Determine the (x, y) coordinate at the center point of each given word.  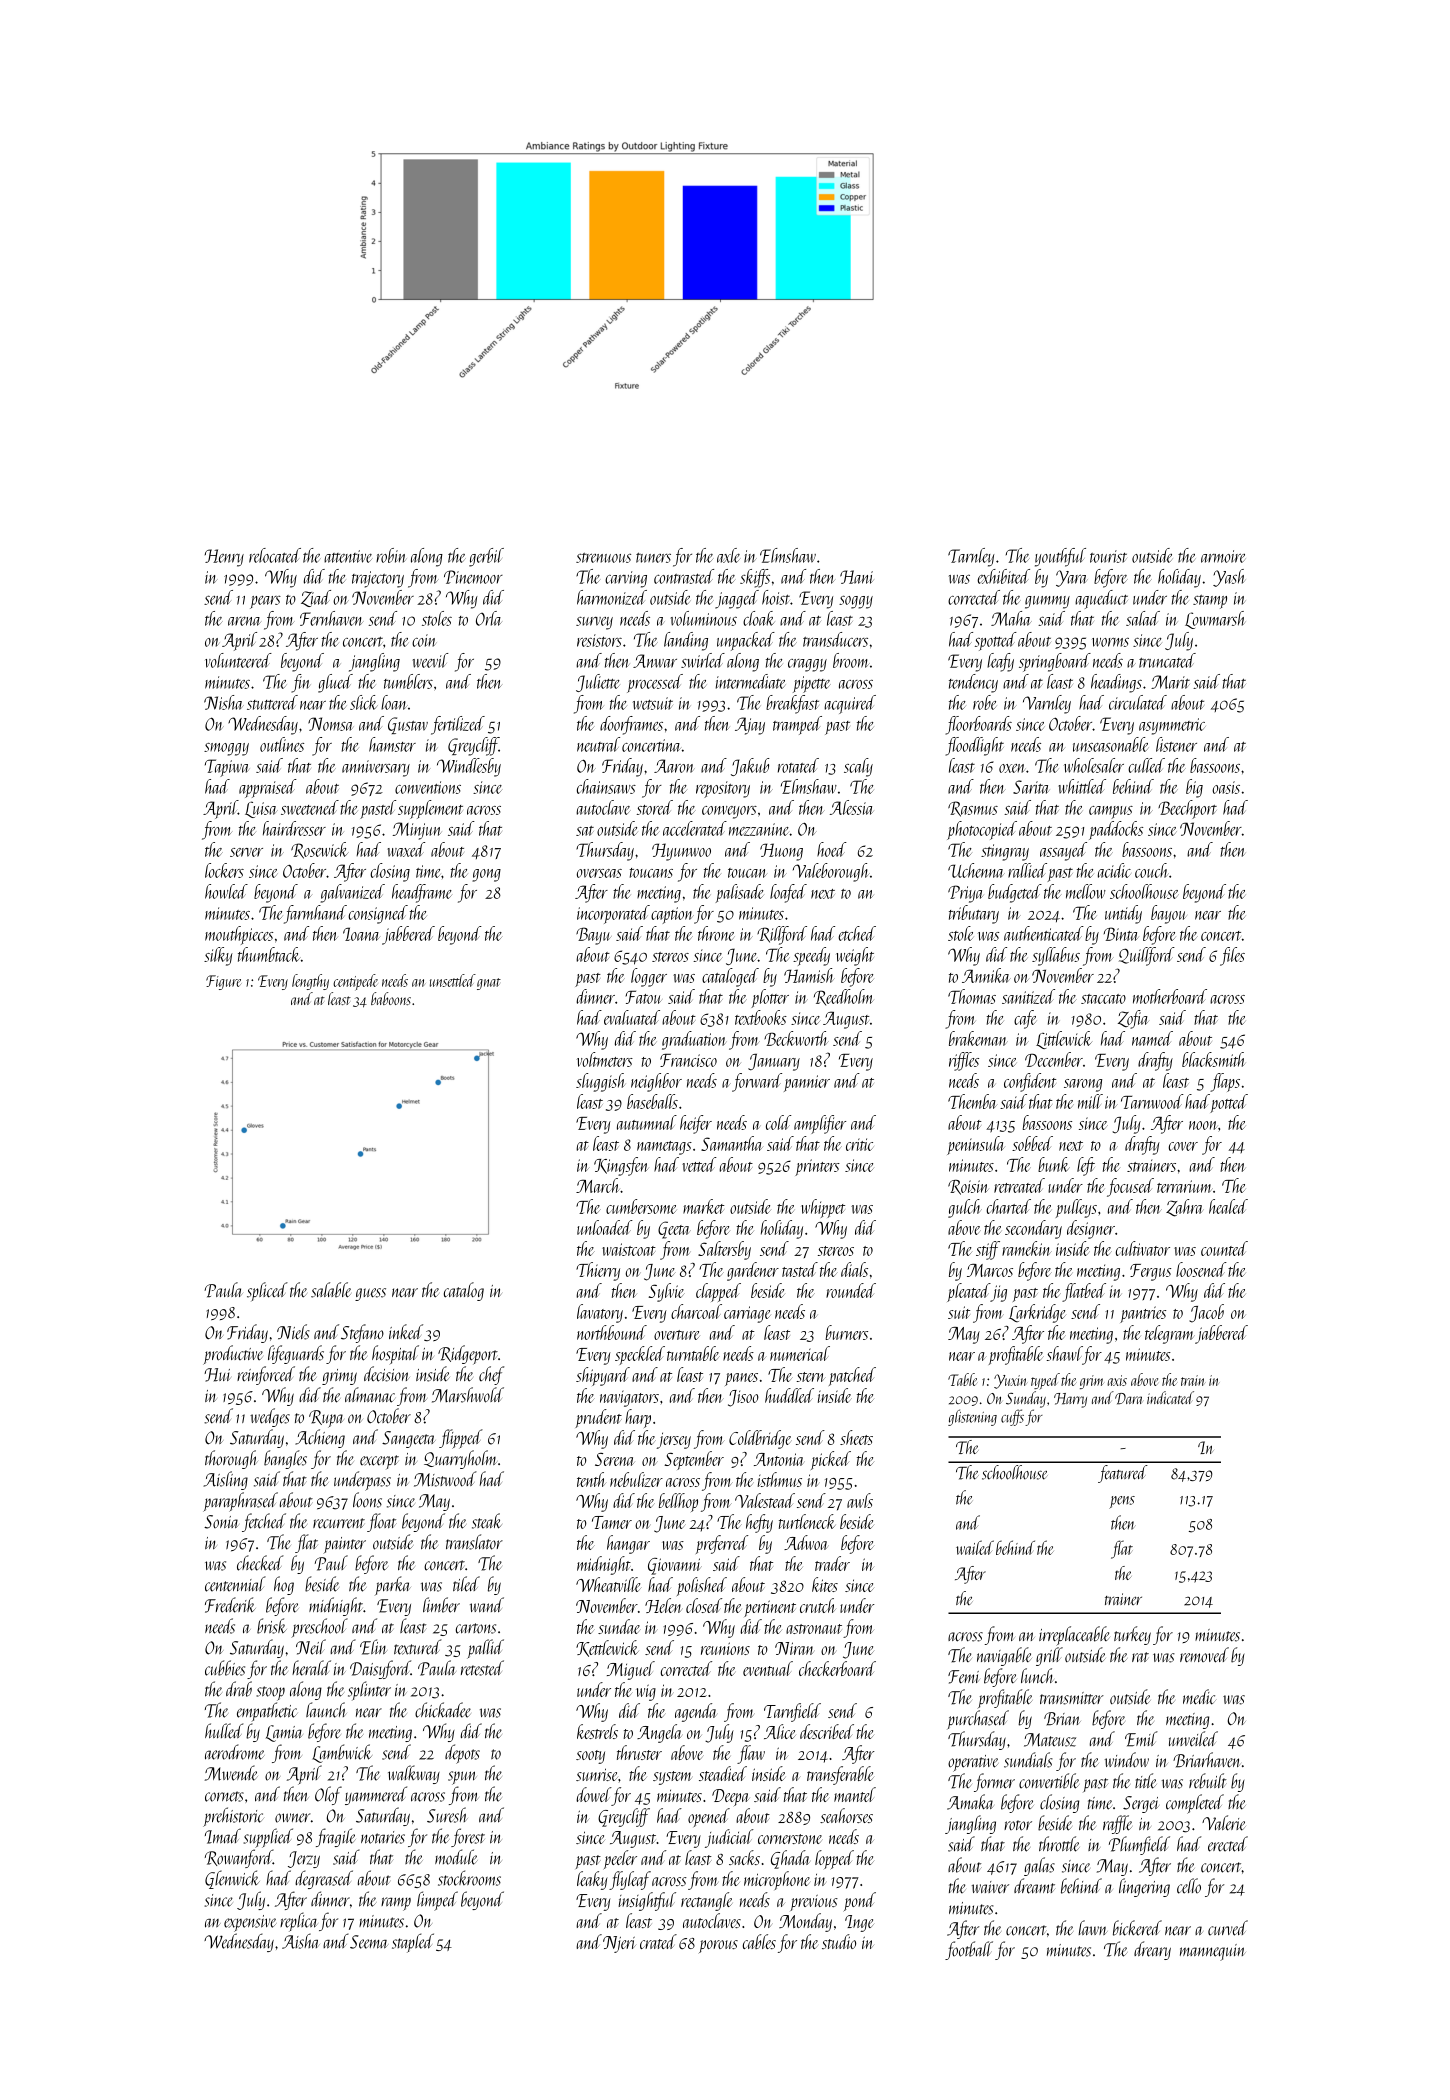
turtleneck (807, 1521)
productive (233, 1355)
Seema (369, 1942)
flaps (1225, 1082)
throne (716, 933)
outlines (282, 744)
